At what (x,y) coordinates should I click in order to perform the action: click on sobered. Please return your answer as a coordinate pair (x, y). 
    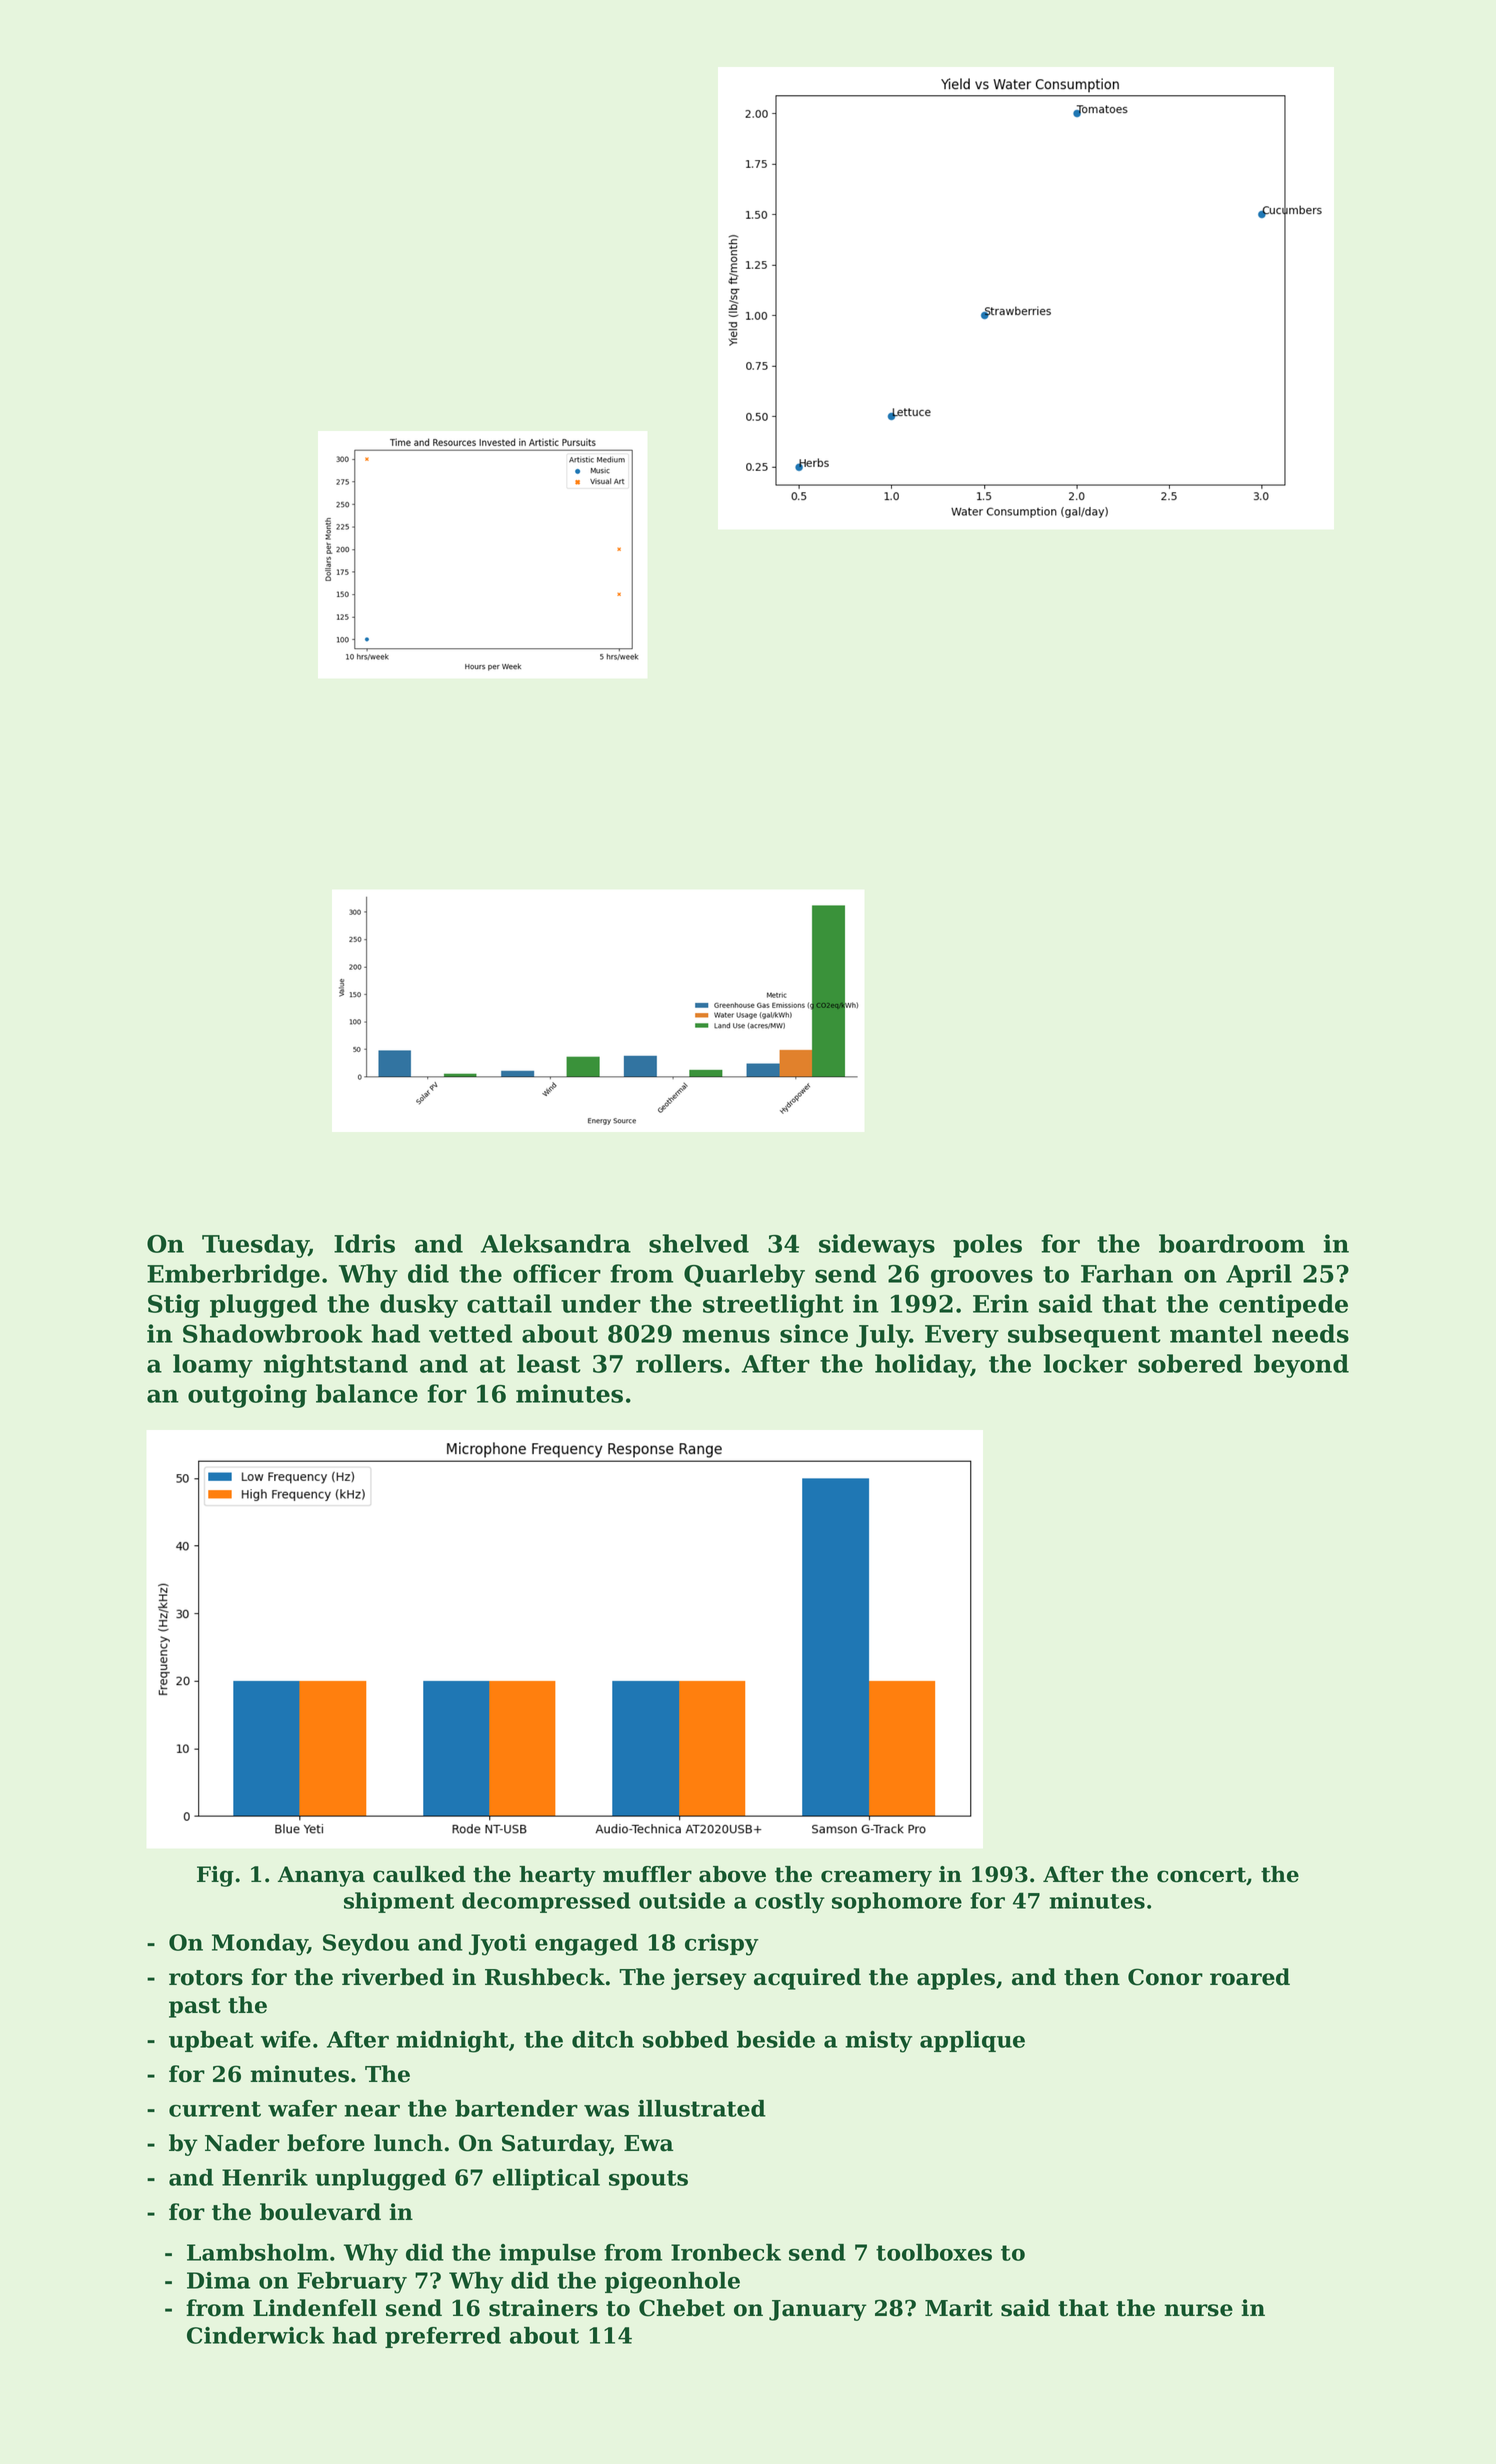
    Looking at the image, I should click on (1190, 1363).
